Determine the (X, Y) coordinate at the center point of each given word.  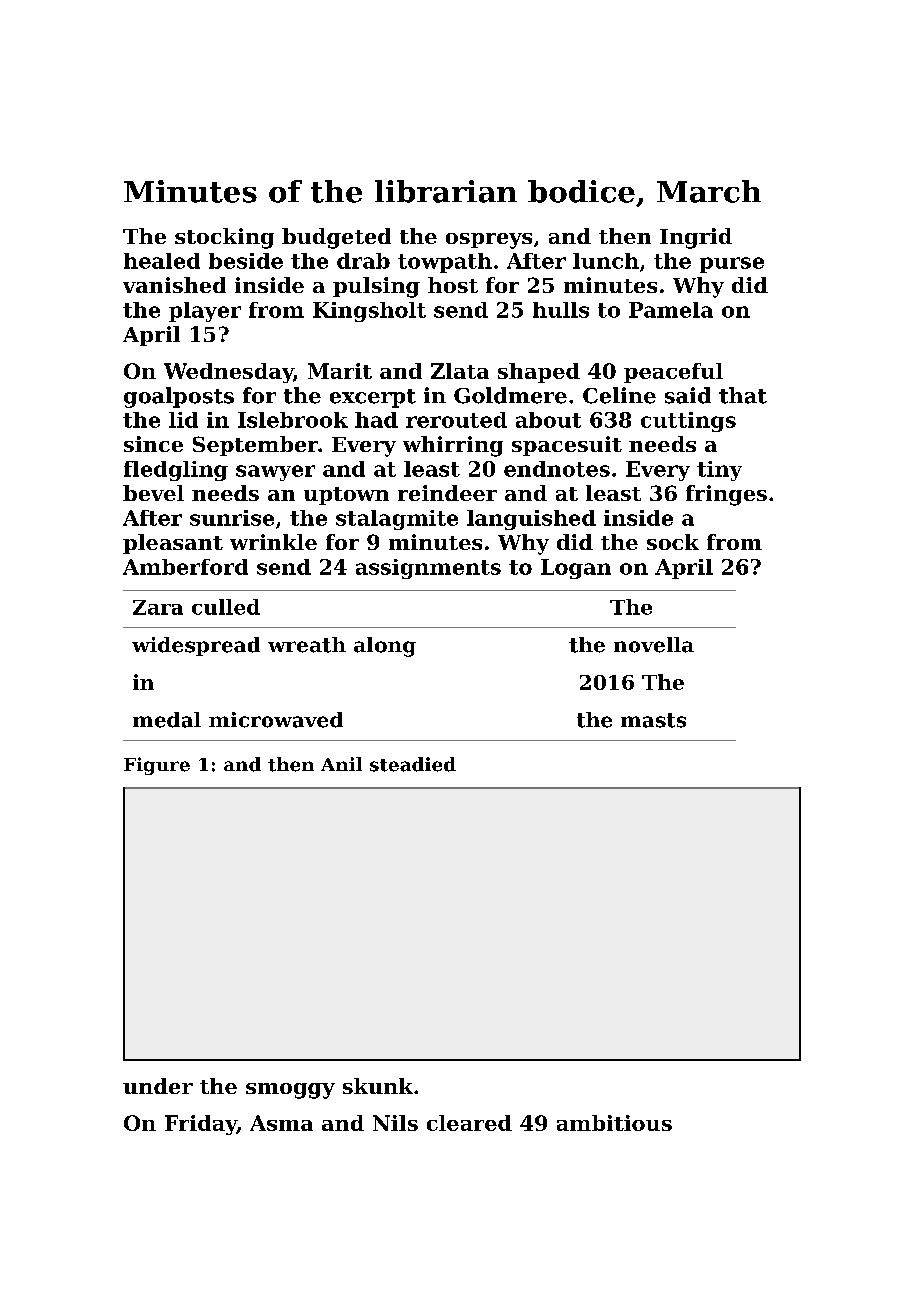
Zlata (460, 371)
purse (732, 265)
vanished (174, 285)
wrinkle (273, 542)
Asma (281, 1123)
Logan (576, 569)
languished (531, 520)
